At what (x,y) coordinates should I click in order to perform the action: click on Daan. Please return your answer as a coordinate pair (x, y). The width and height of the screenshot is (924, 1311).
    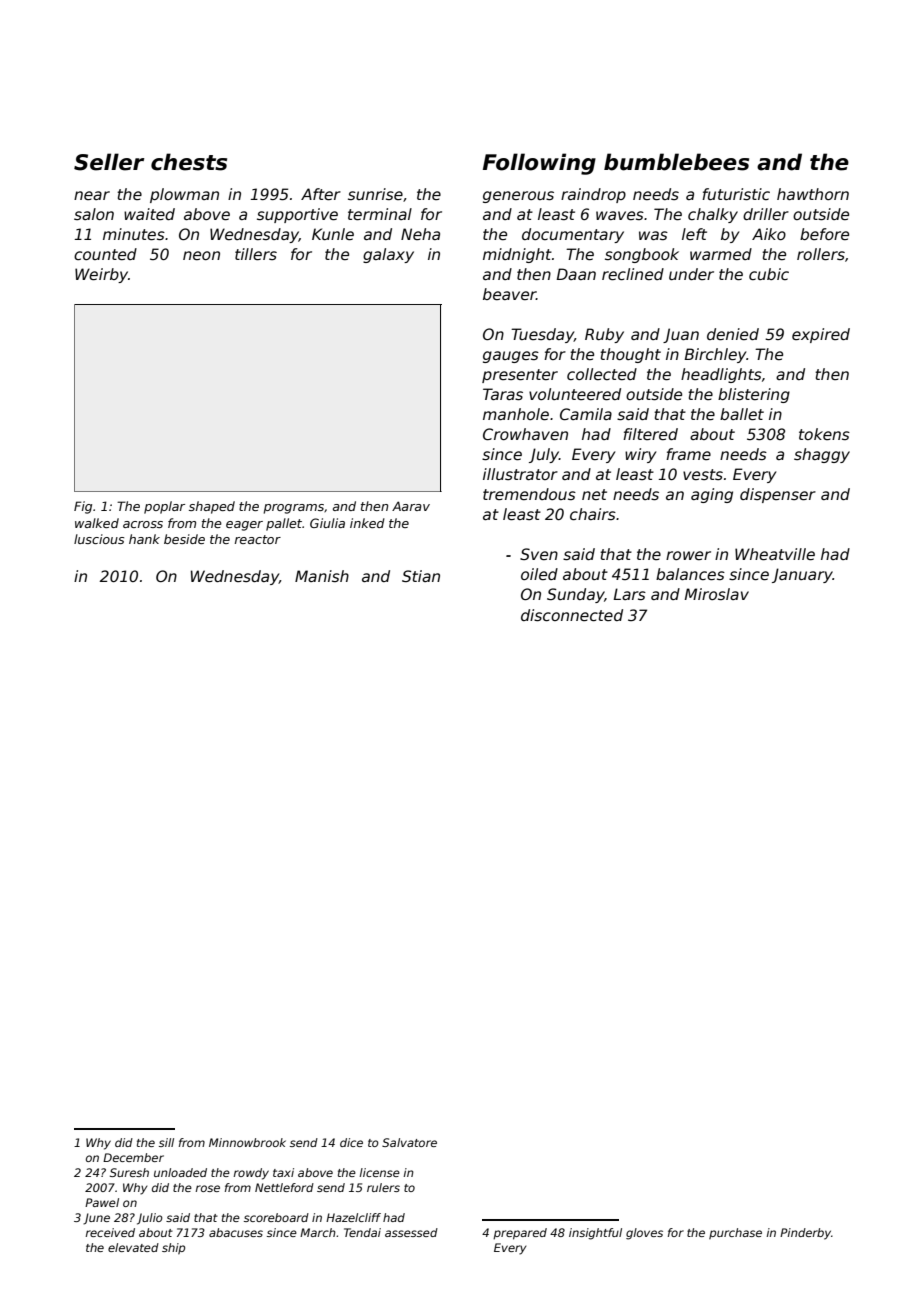
    Looking at the image, I should click on (576, 274).
